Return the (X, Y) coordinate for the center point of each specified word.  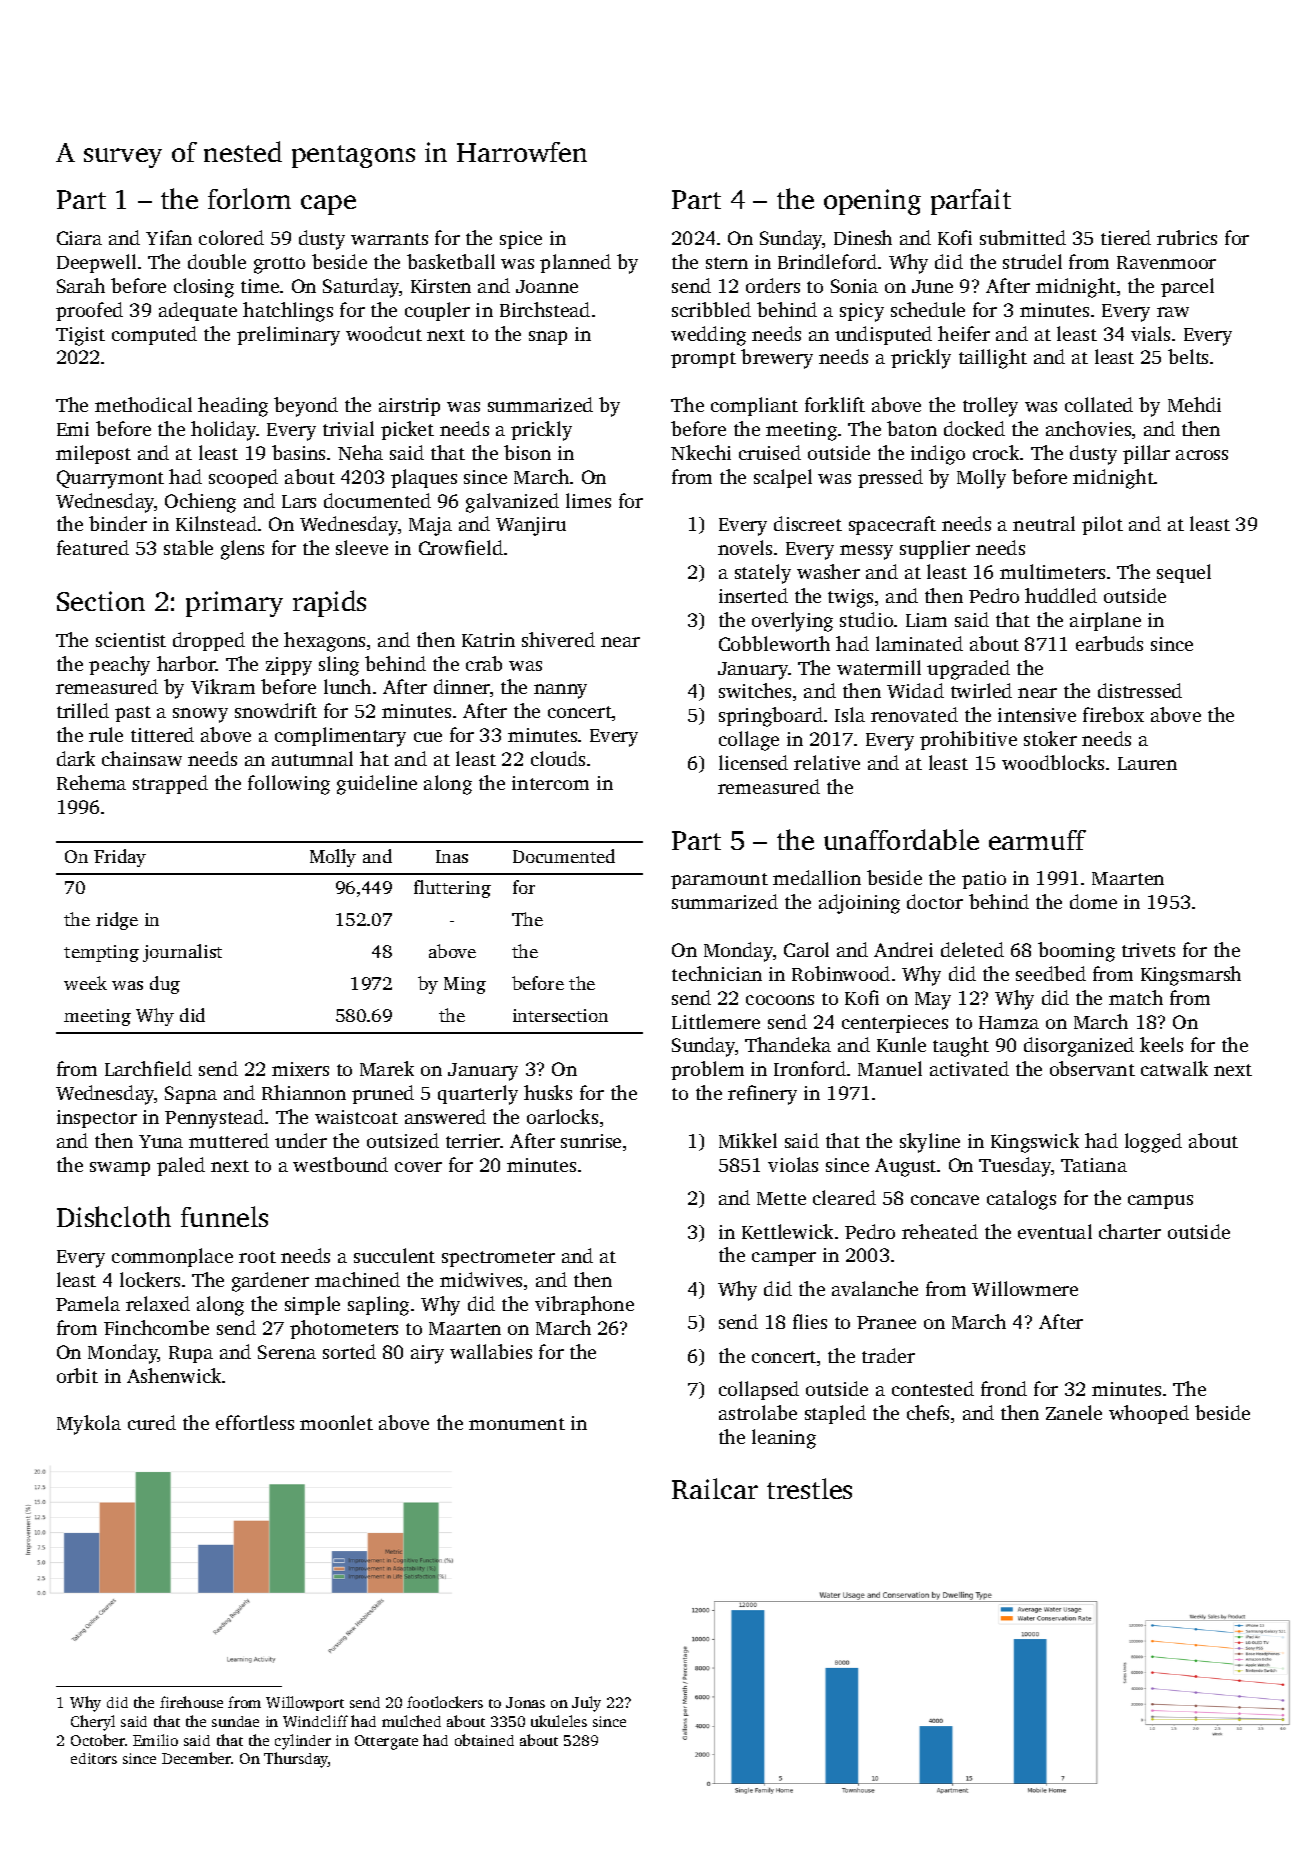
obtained (484, 1740)
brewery (777, 359)
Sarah (81, 285)
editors (94, 1758)
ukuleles (559, 1721)
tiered (1126, 237)
